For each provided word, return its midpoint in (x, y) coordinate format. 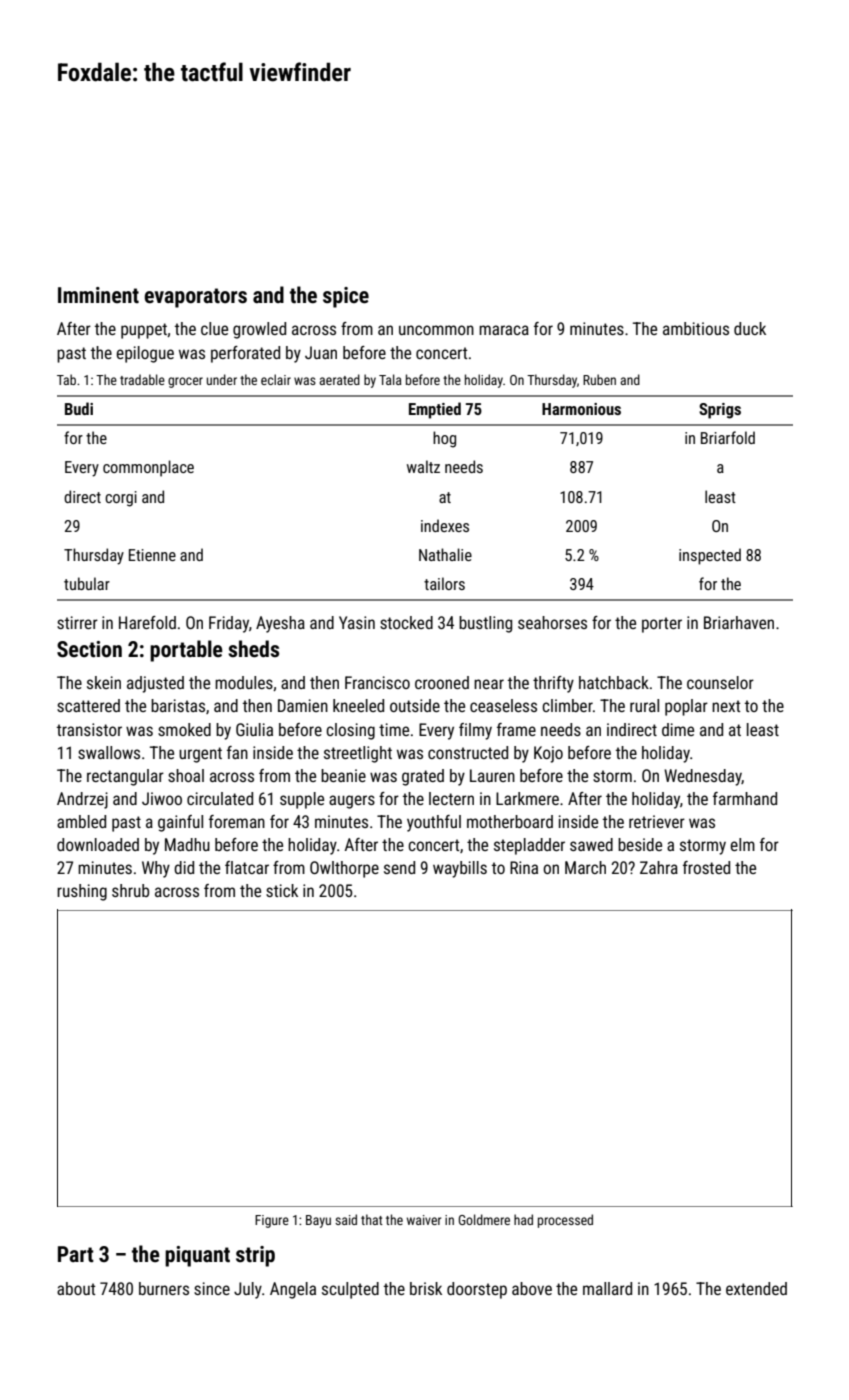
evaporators (195, 298)
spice (346, 297)
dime (678, 729)
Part (76, 1254)
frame (516, 729)
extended (756, 1288)
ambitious (696, 328)
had (523, 1219)
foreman (237, 821)
